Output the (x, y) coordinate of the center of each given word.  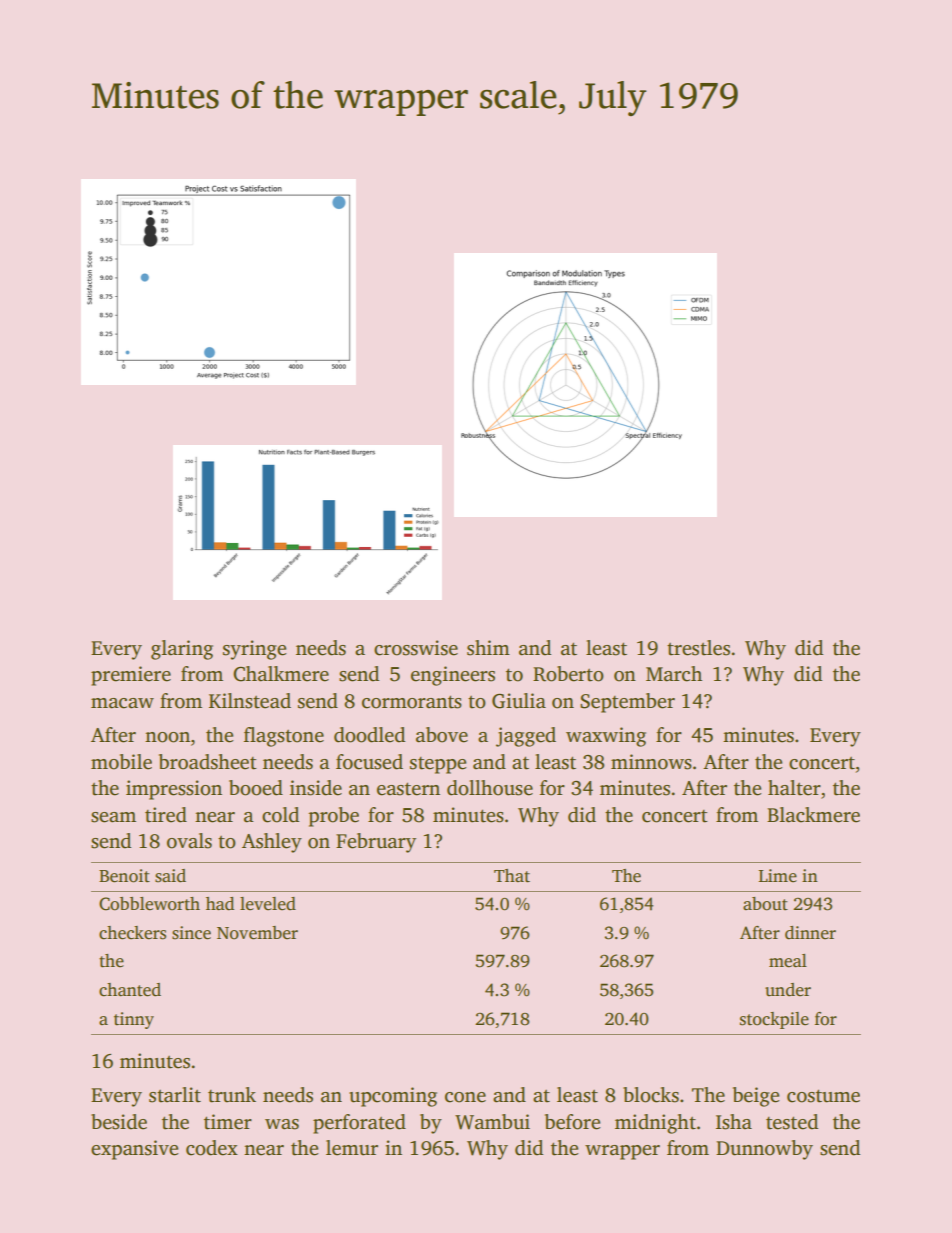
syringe (254, 650)
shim (488, 648)
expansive (134, 1150)
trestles (698, 648)
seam (113, 817)
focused (369, 762)
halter (794, 788)
